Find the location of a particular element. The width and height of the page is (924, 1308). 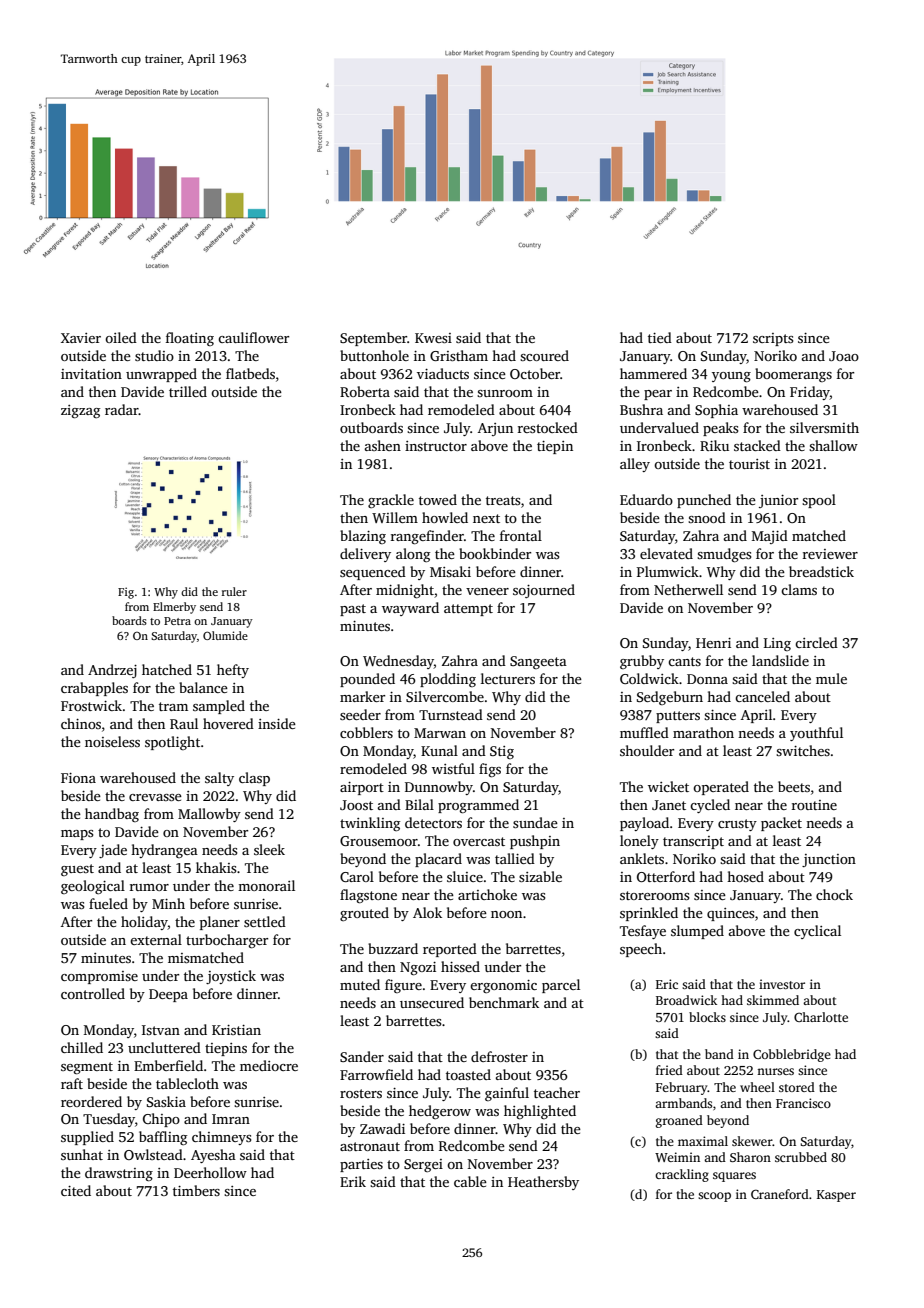

cable is located at coordinates (470, 1181).
